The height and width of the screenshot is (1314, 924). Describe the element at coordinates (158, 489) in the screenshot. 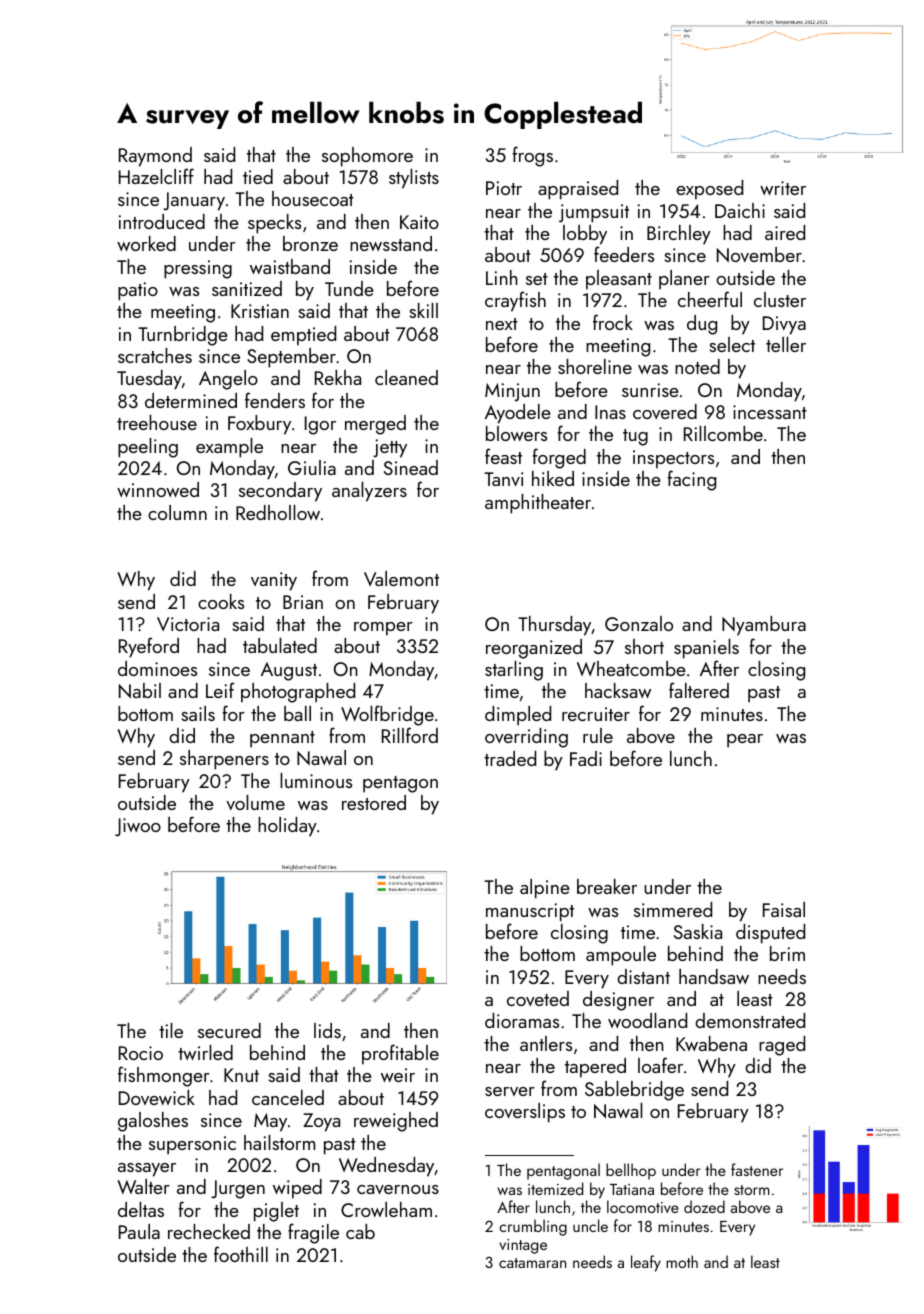

I see `winnowed` at that location.
